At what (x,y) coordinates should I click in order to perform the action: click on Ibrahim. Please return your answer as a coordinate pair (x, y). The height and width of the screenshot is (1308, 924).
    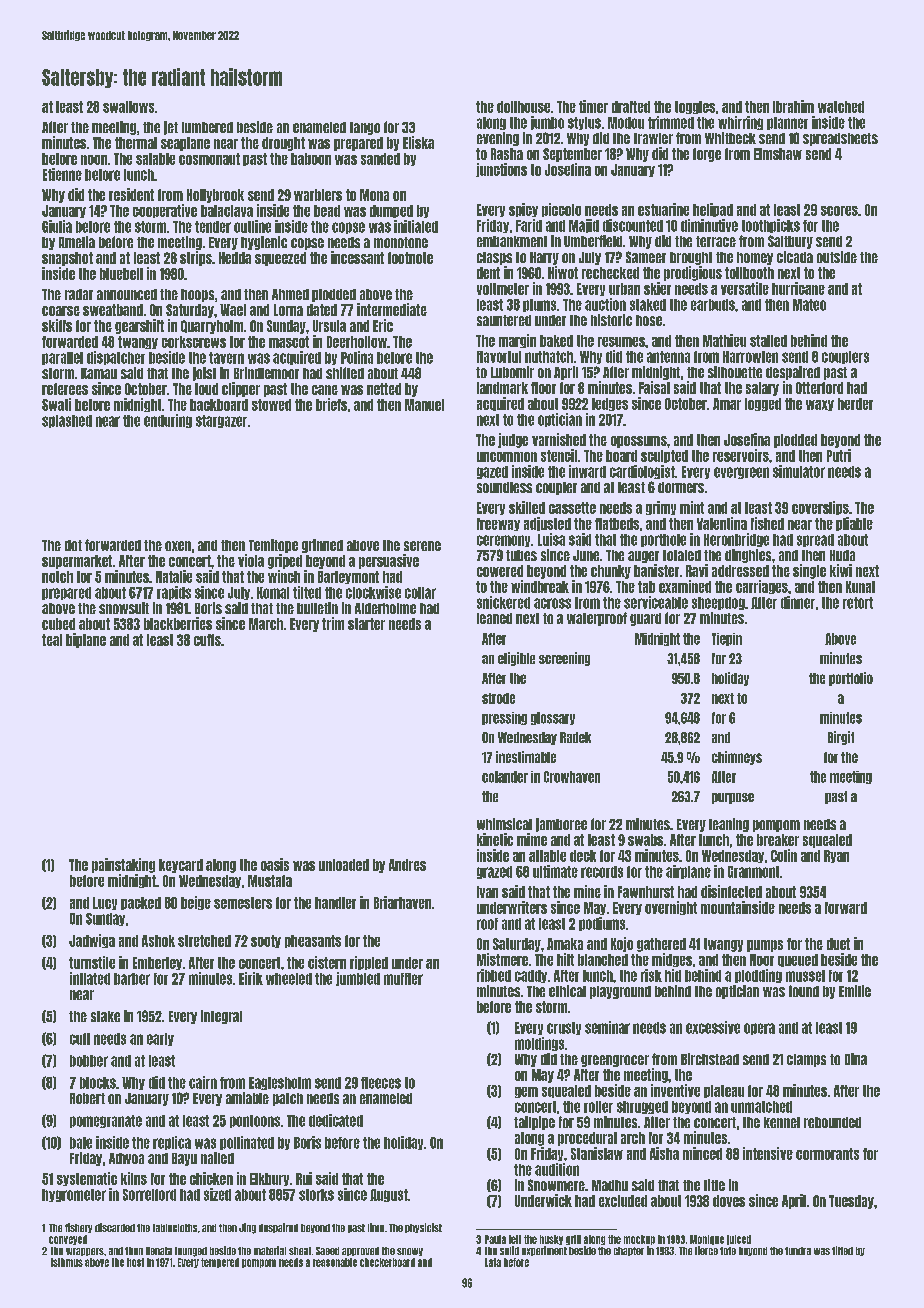
    Looking at the image, I should click on (793, 106).
